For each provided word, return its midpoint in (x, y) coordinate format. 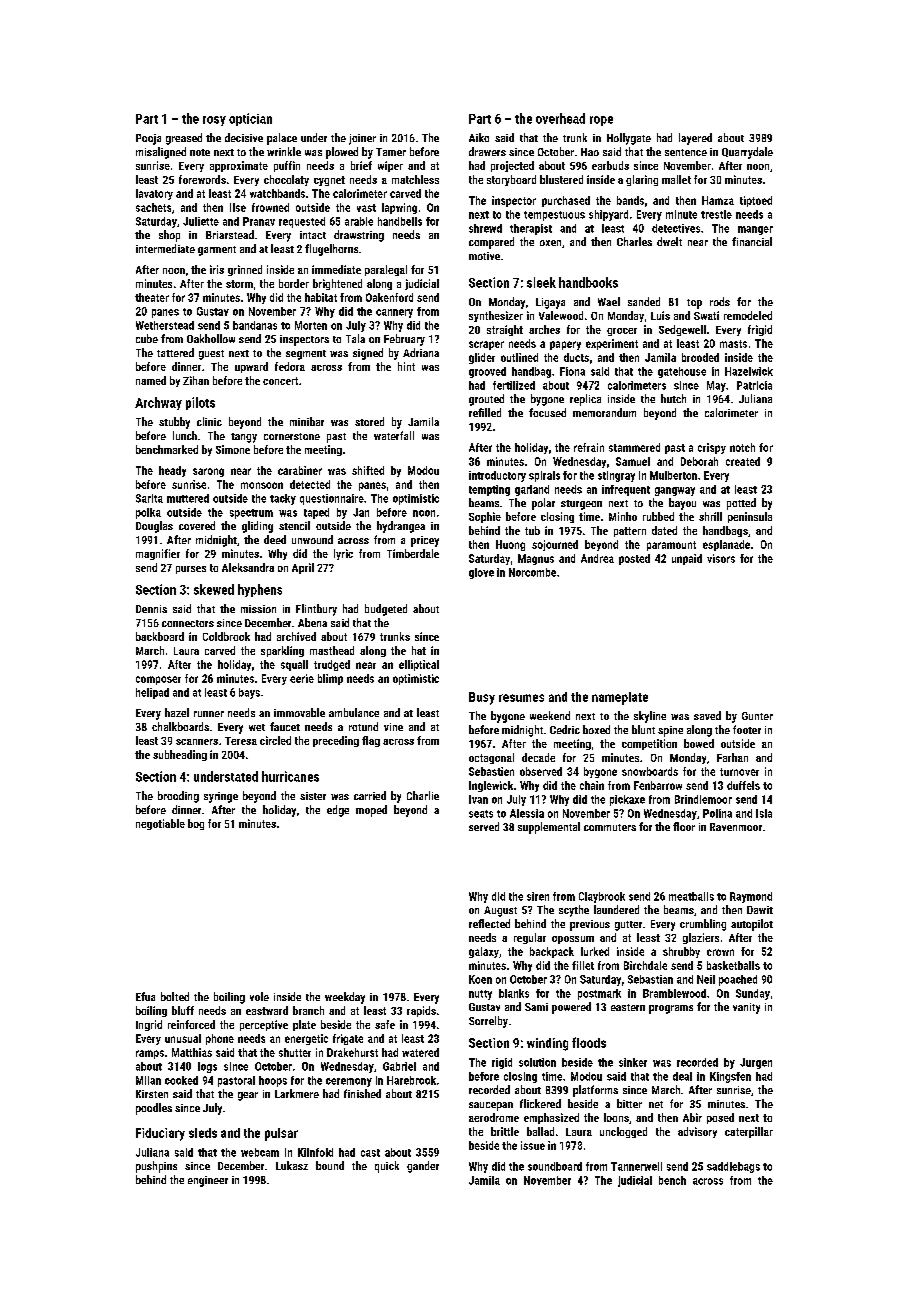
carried (370, 795)
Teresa (241, 741)
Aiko (479, 137)
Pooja (148, 139)
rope (601, 121)
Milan (148, 1080)
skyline (650, 717)
